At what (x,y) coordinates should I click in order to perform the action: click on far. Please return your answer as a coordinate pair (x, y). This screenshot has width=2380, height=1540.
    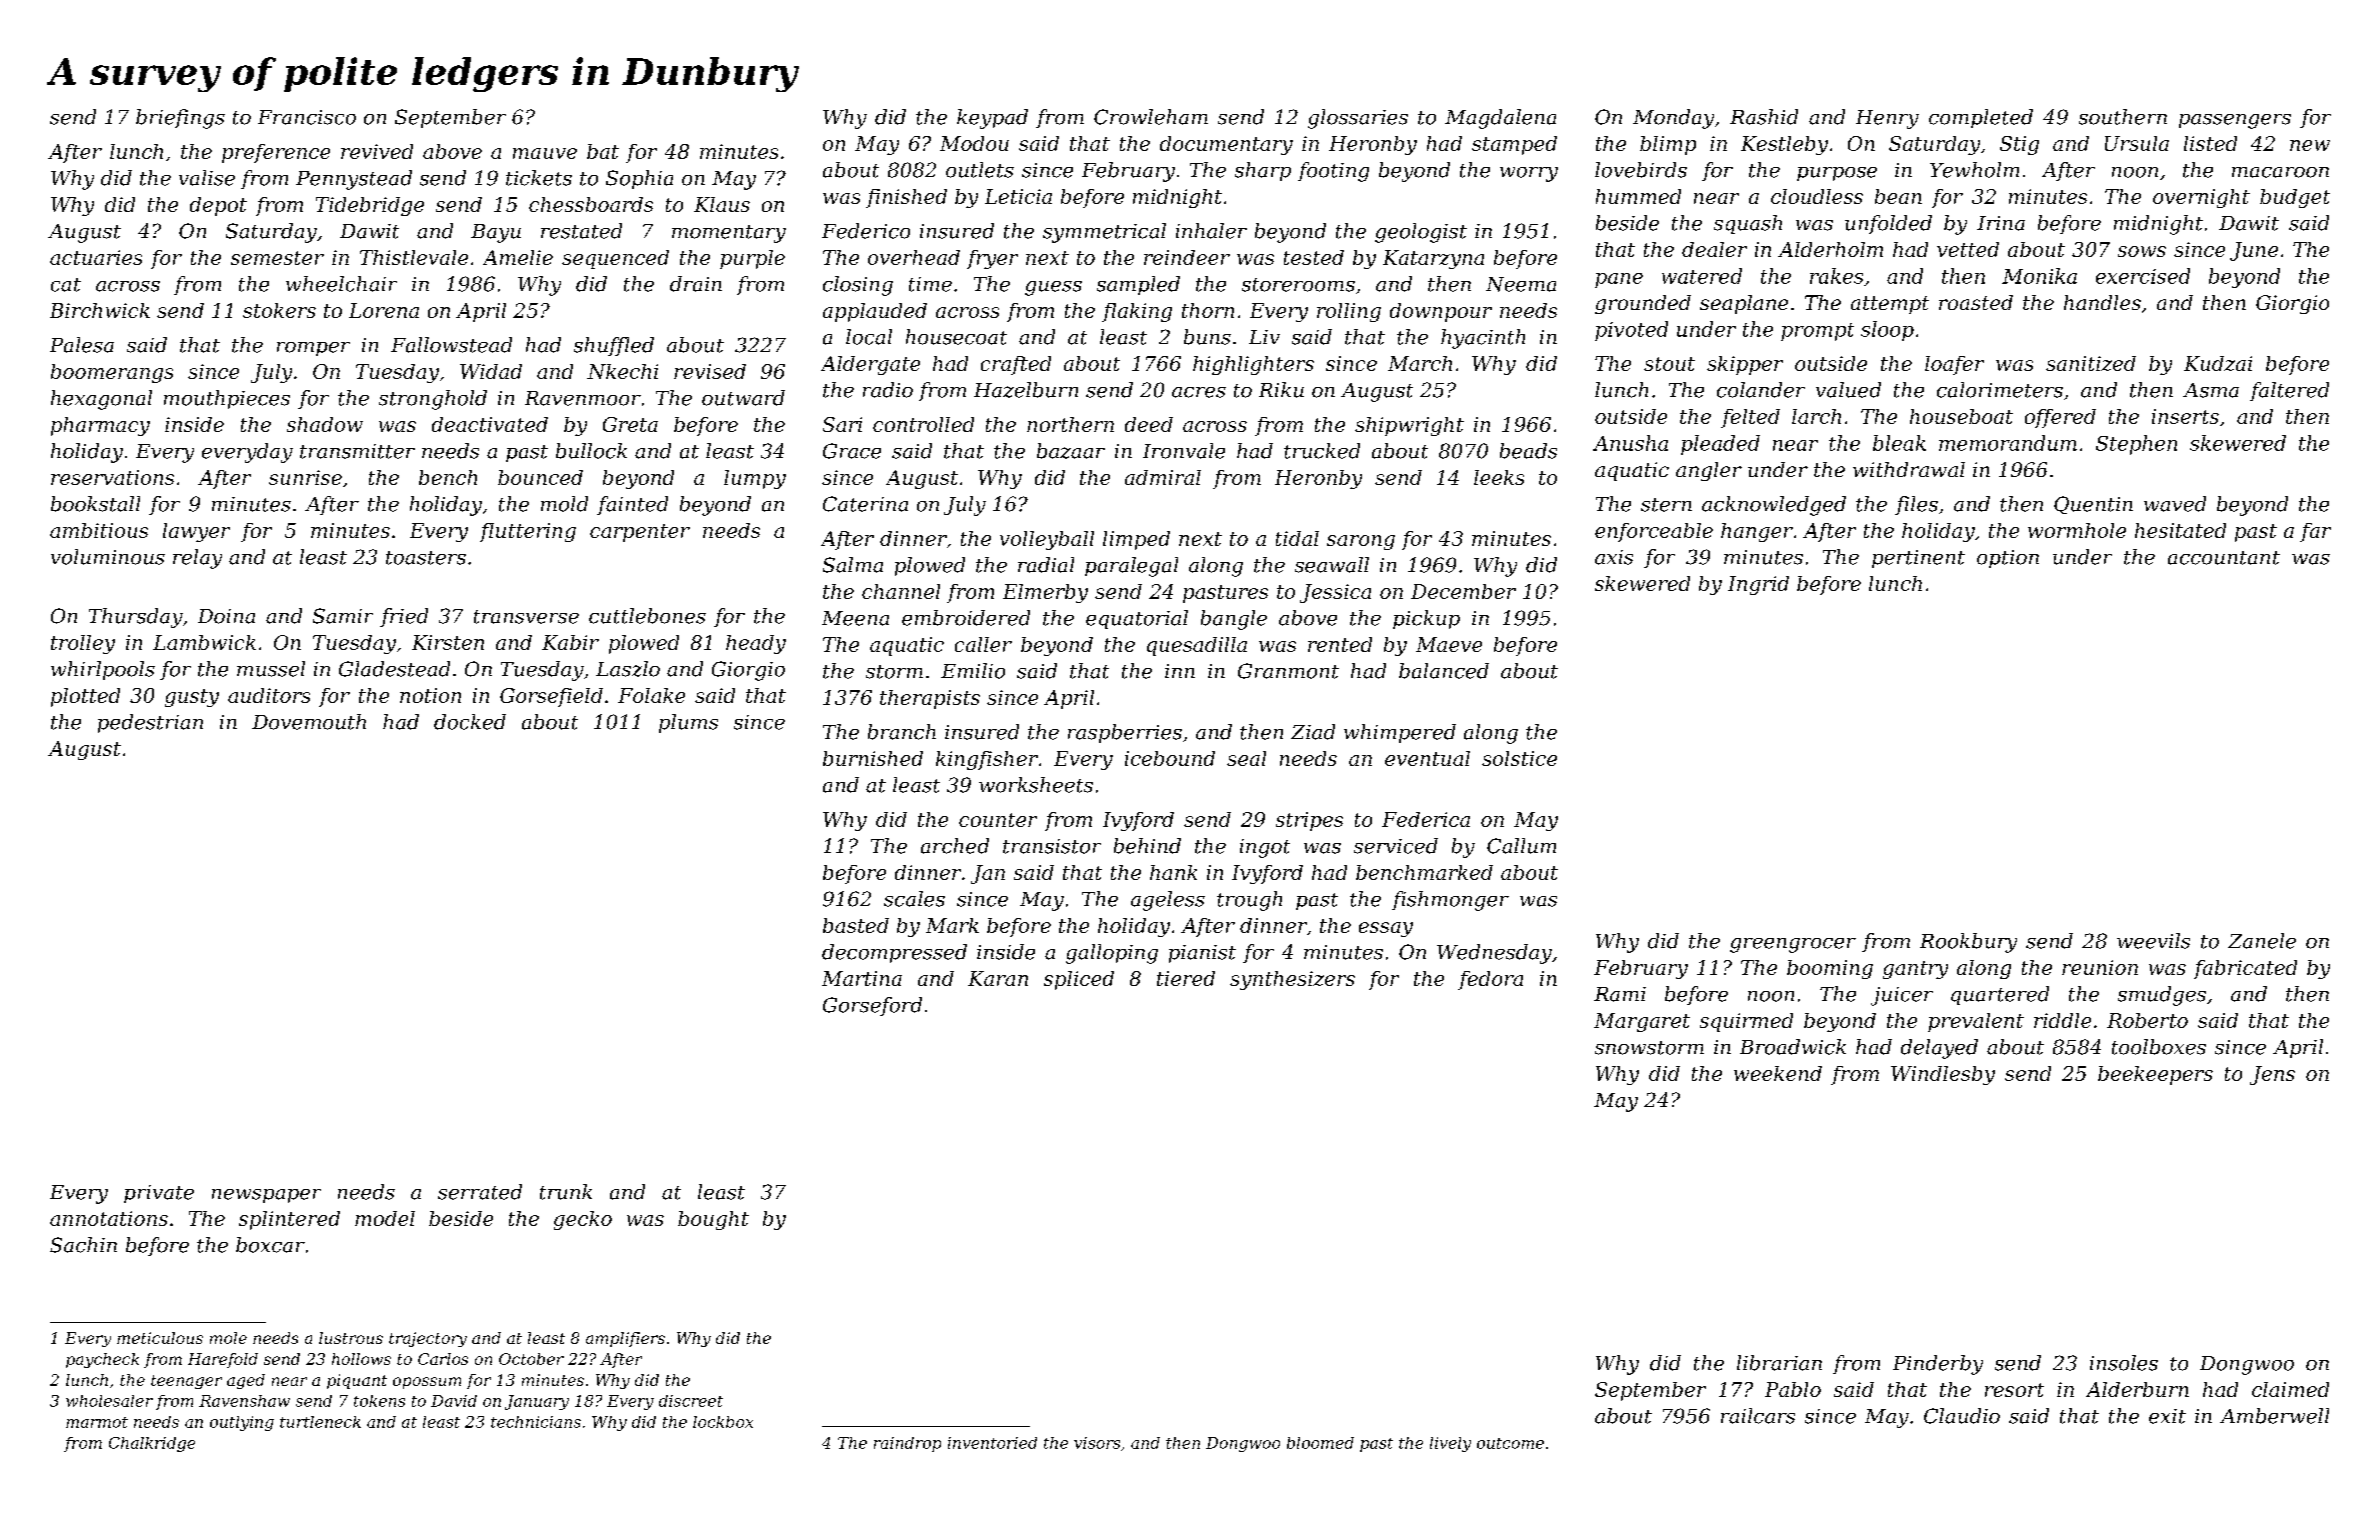
    Looking at the image, I should click on (2315, 532).
